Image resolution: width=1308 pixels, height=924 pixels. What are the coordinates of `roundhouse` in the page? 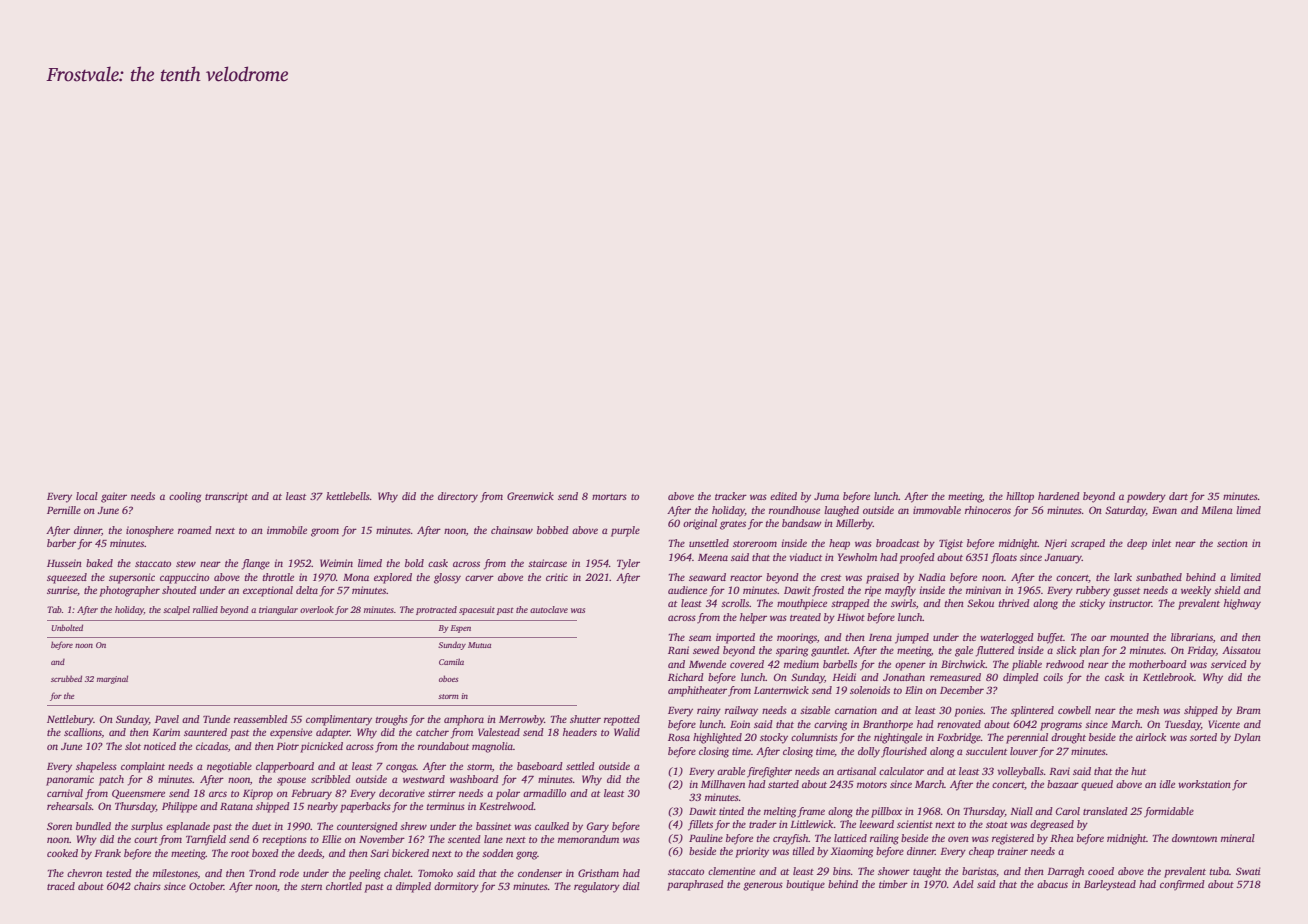 It's located at (794, 510).
